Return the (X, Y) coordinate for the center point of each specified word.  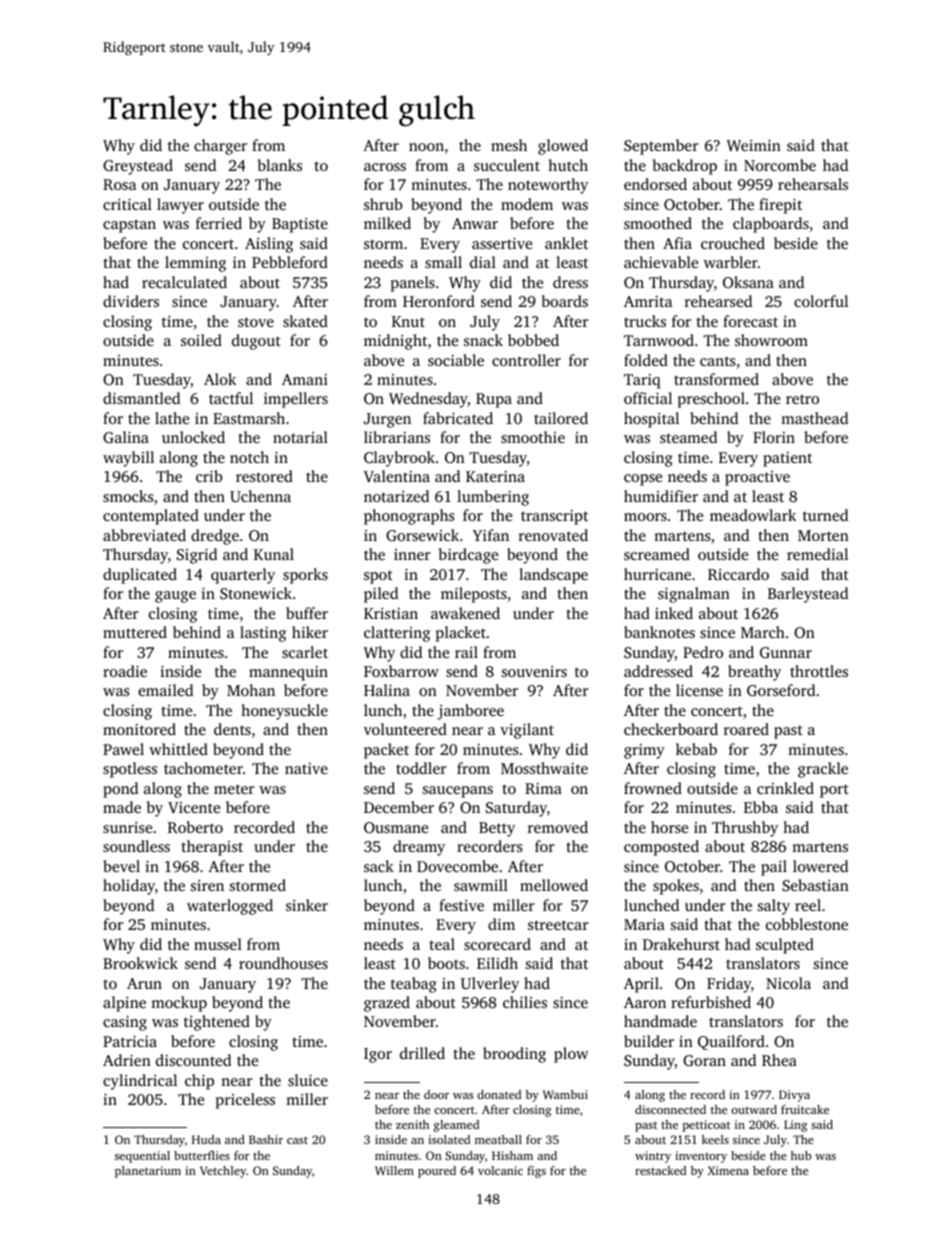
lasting (263, 634)
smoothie (533, 437)
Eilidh (497, 963)
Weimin (754, 145)
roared (746, 729)
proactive (757, 478)
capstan (129, 226)
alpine (124, 1004)
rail (466, 652)
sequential (142, 1157)
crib (209, 476)
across (385, 167)
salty (774, 907)
